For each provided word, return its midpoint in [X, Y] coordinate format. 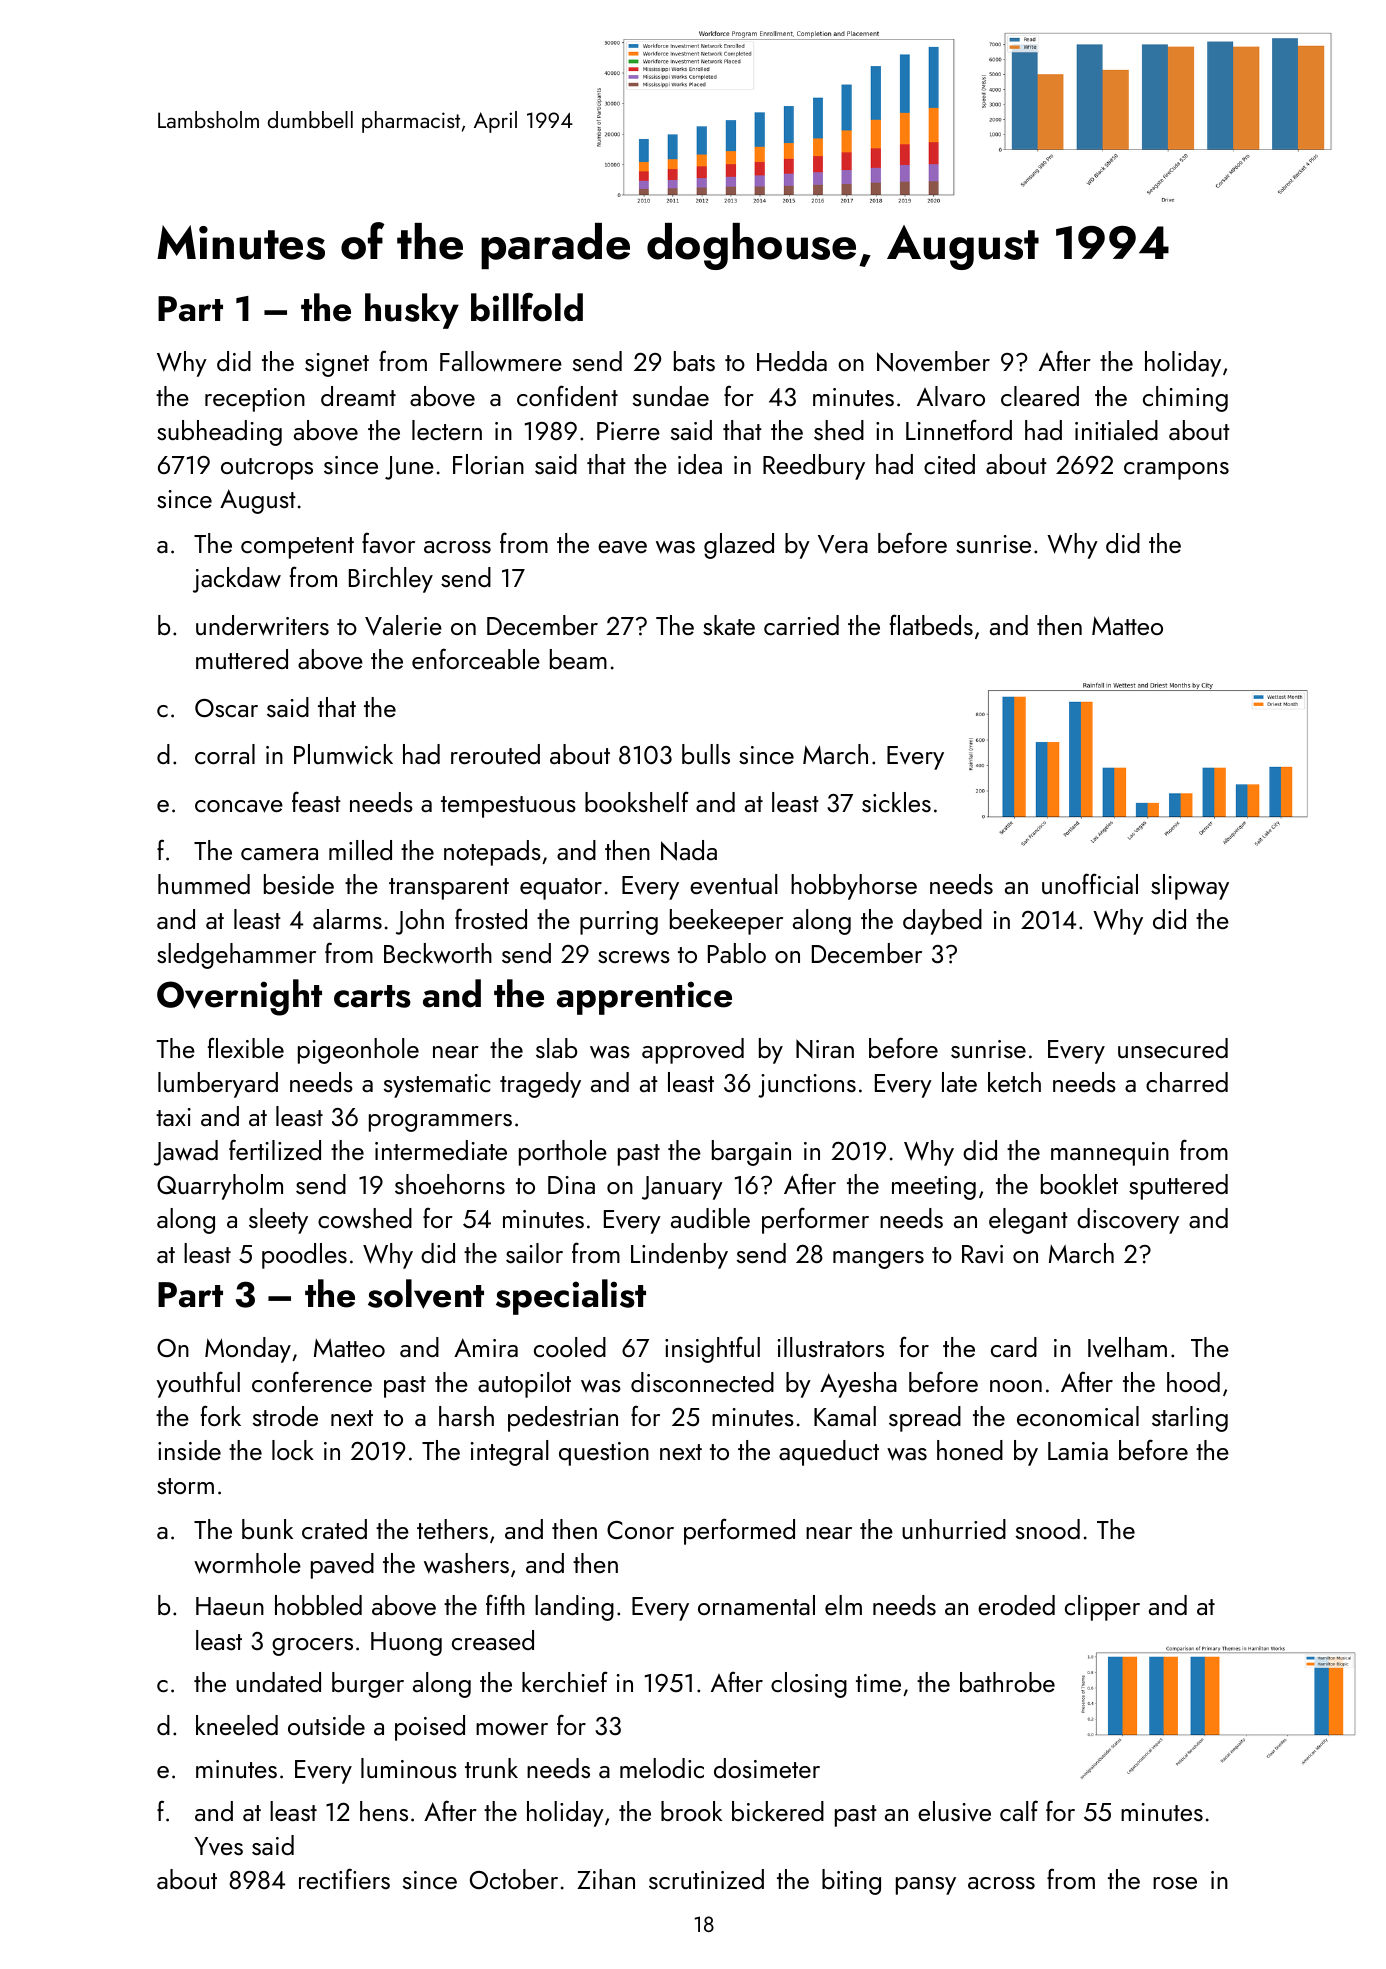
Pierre [628, 431]
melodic [662, 1768]
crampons [1176, 471]
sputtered [1178, 1187]
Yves [218, 1846]
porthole [563, 1153]
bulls [706, 754]
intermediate [441, 1150]
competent [297, 548]
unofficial [1090, 883]
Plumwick [343, 754]
